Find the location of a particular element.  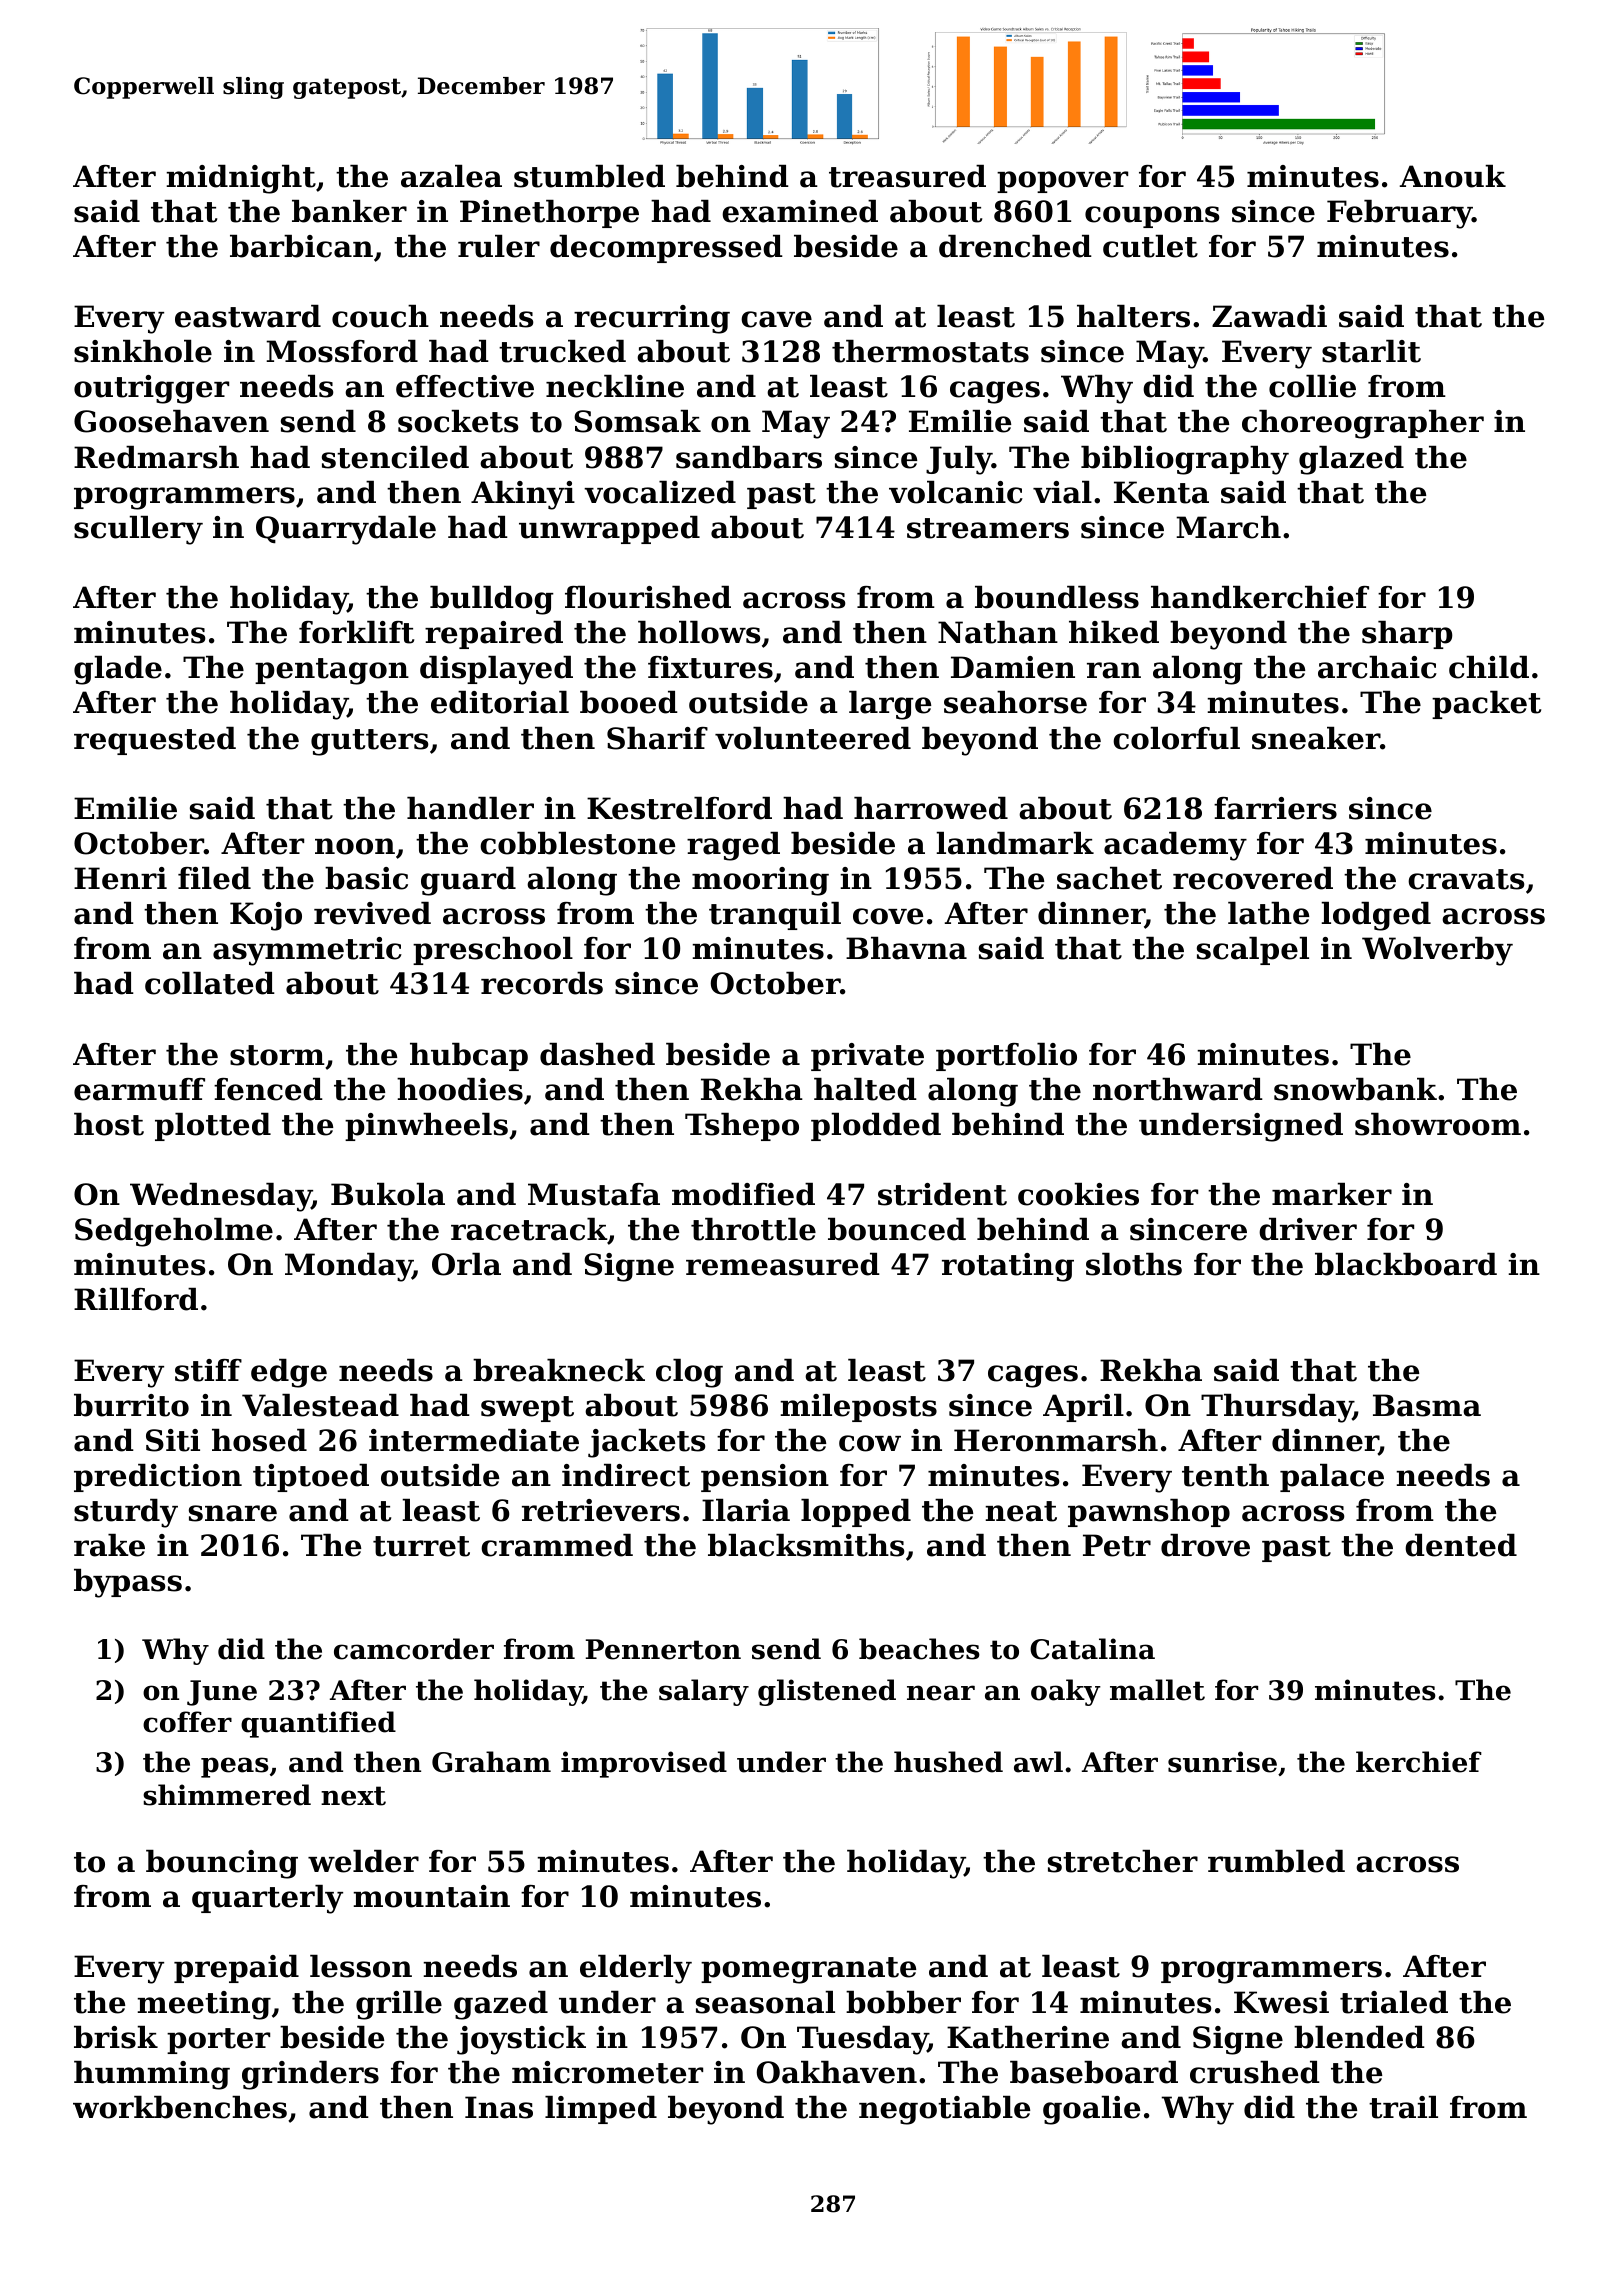

rumbled is located at coordinates (1276, 1861).
